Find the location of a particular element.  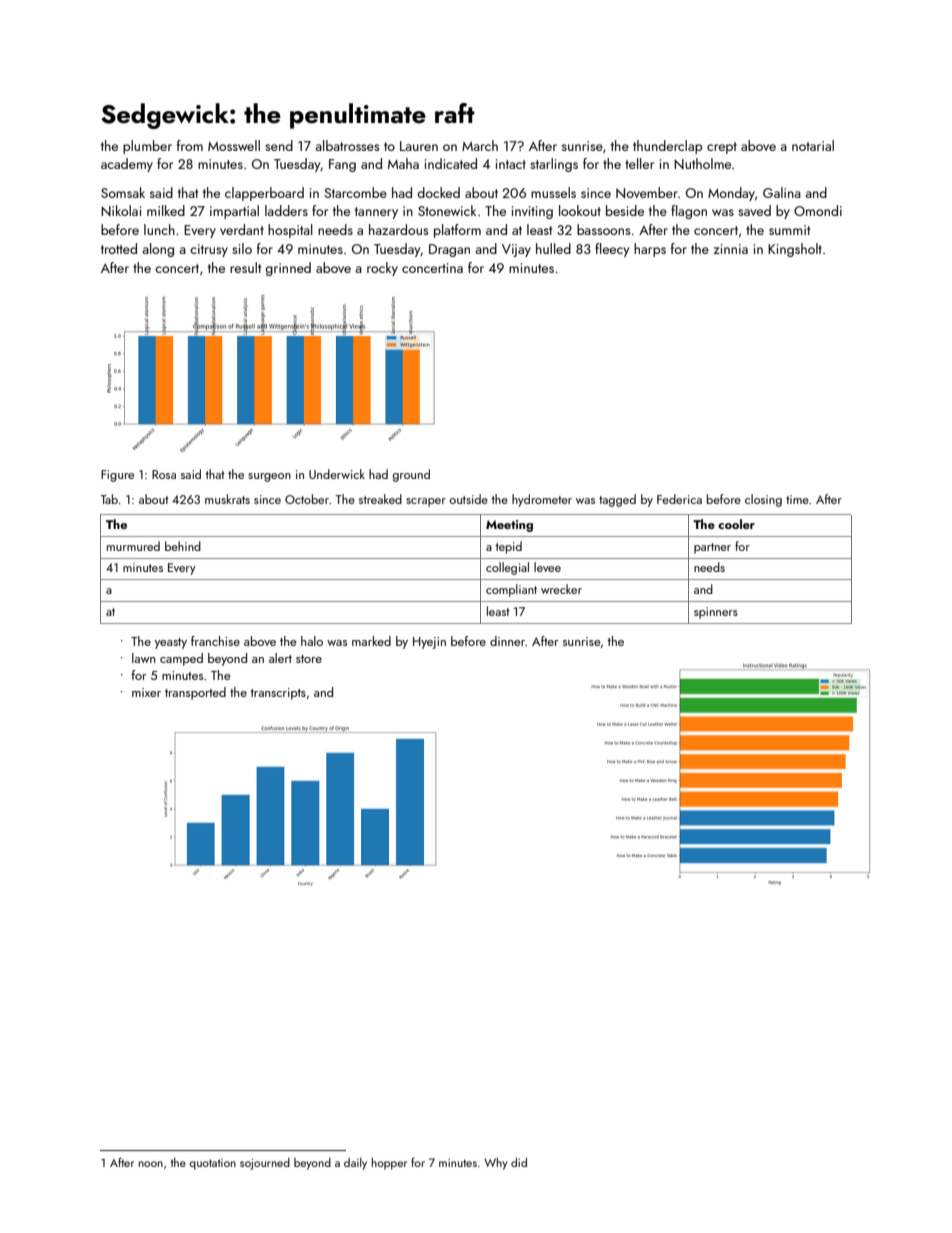

dinner is located at coordinates (508, 641).
